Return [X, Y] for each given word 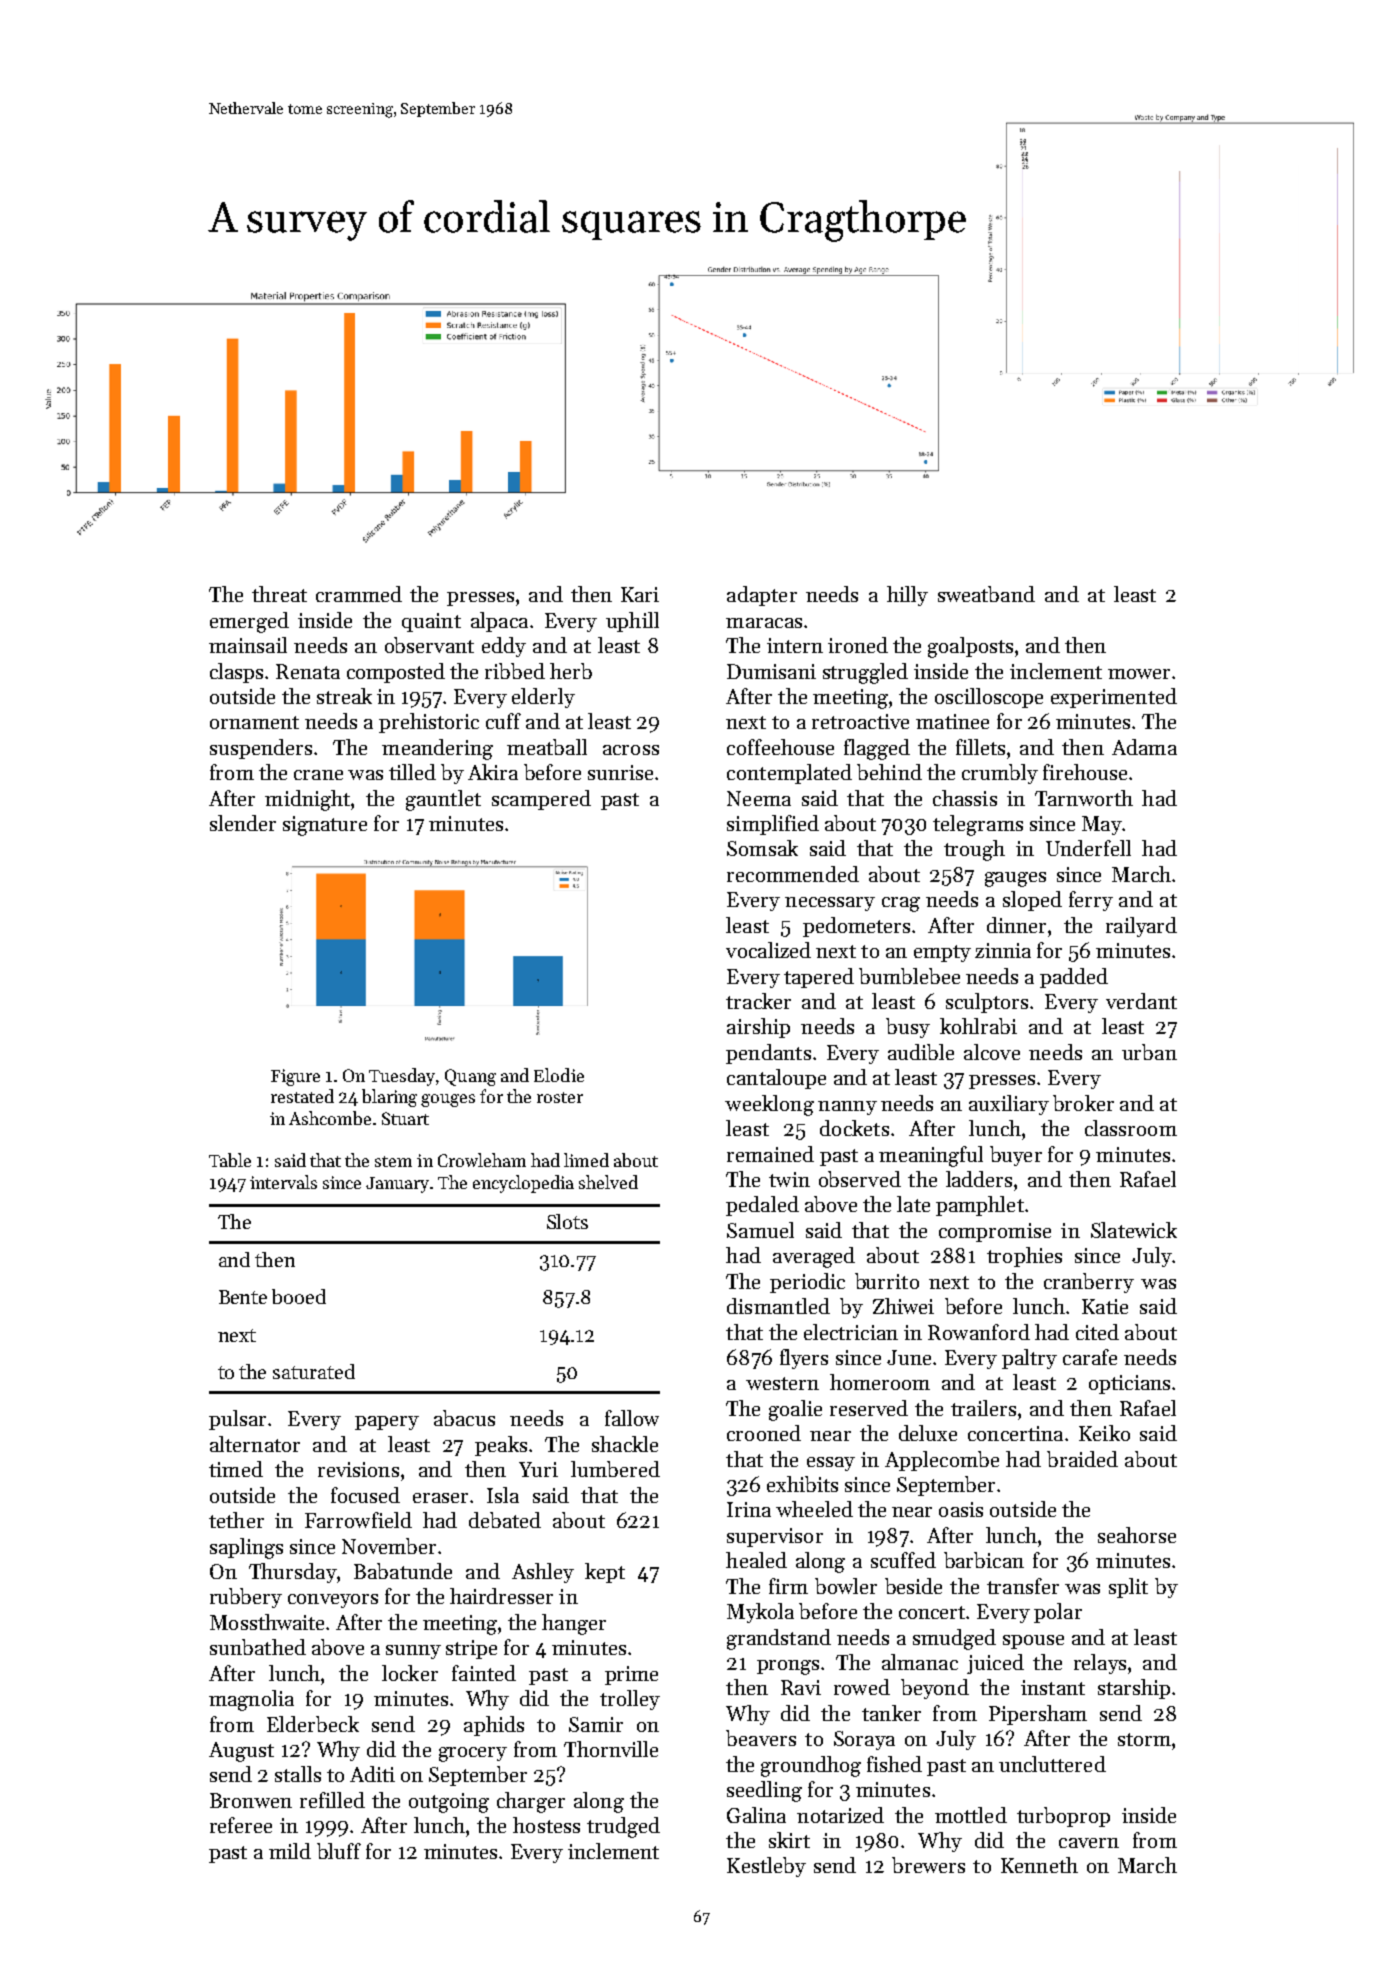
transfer [1023, 1586]
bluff [339, 1851]
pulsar [237, 1420]
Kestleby [766, 1867]
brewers [928, 1865]
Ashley [543, 1573]
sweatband [986, 594]
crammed [359, 594]
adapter [762, 596]
